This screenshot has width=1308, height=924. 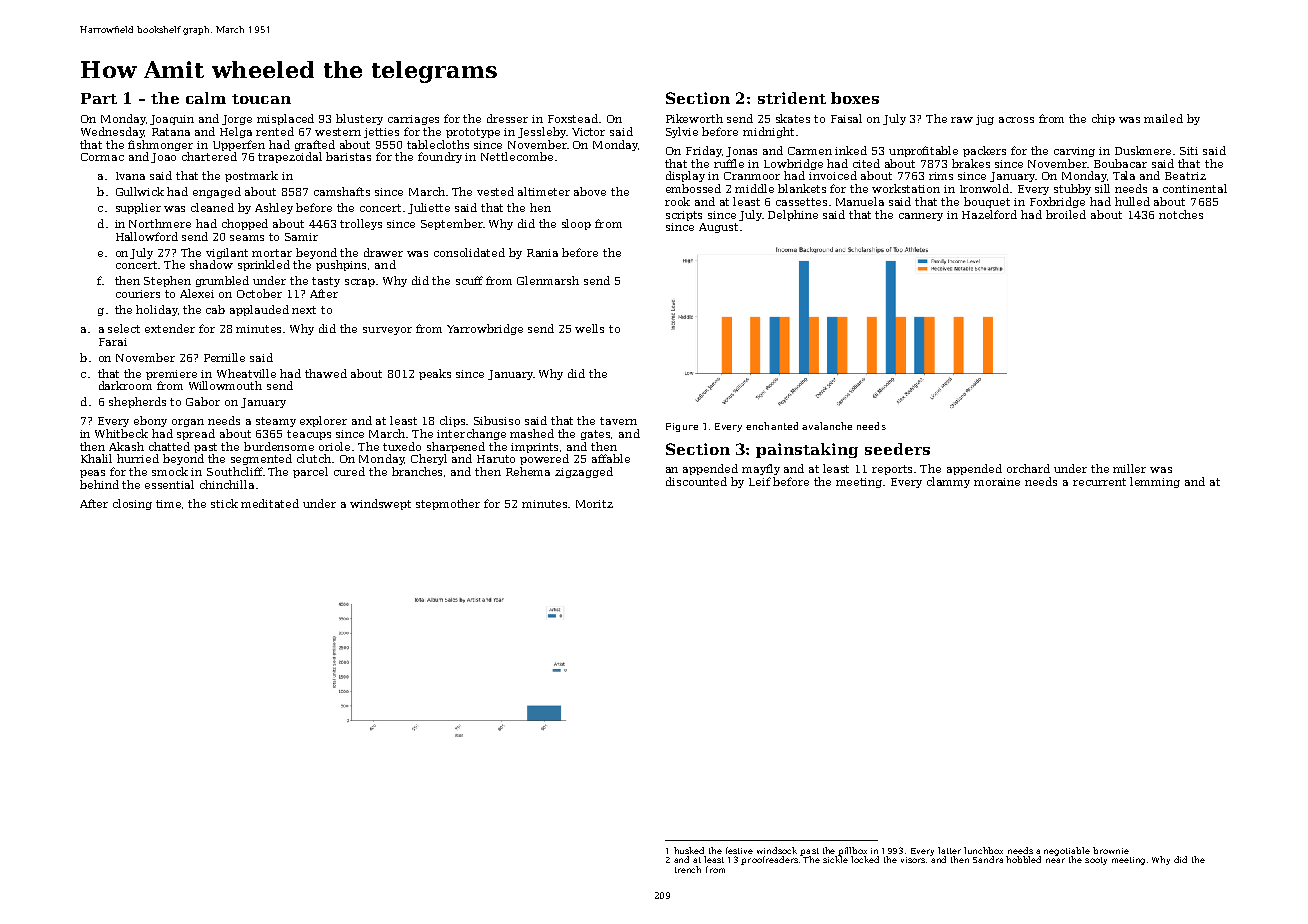 What do you see at coordinates (989, 214) in the screenshot?
I see `Hazelford` at bounding box center [989, 214].
